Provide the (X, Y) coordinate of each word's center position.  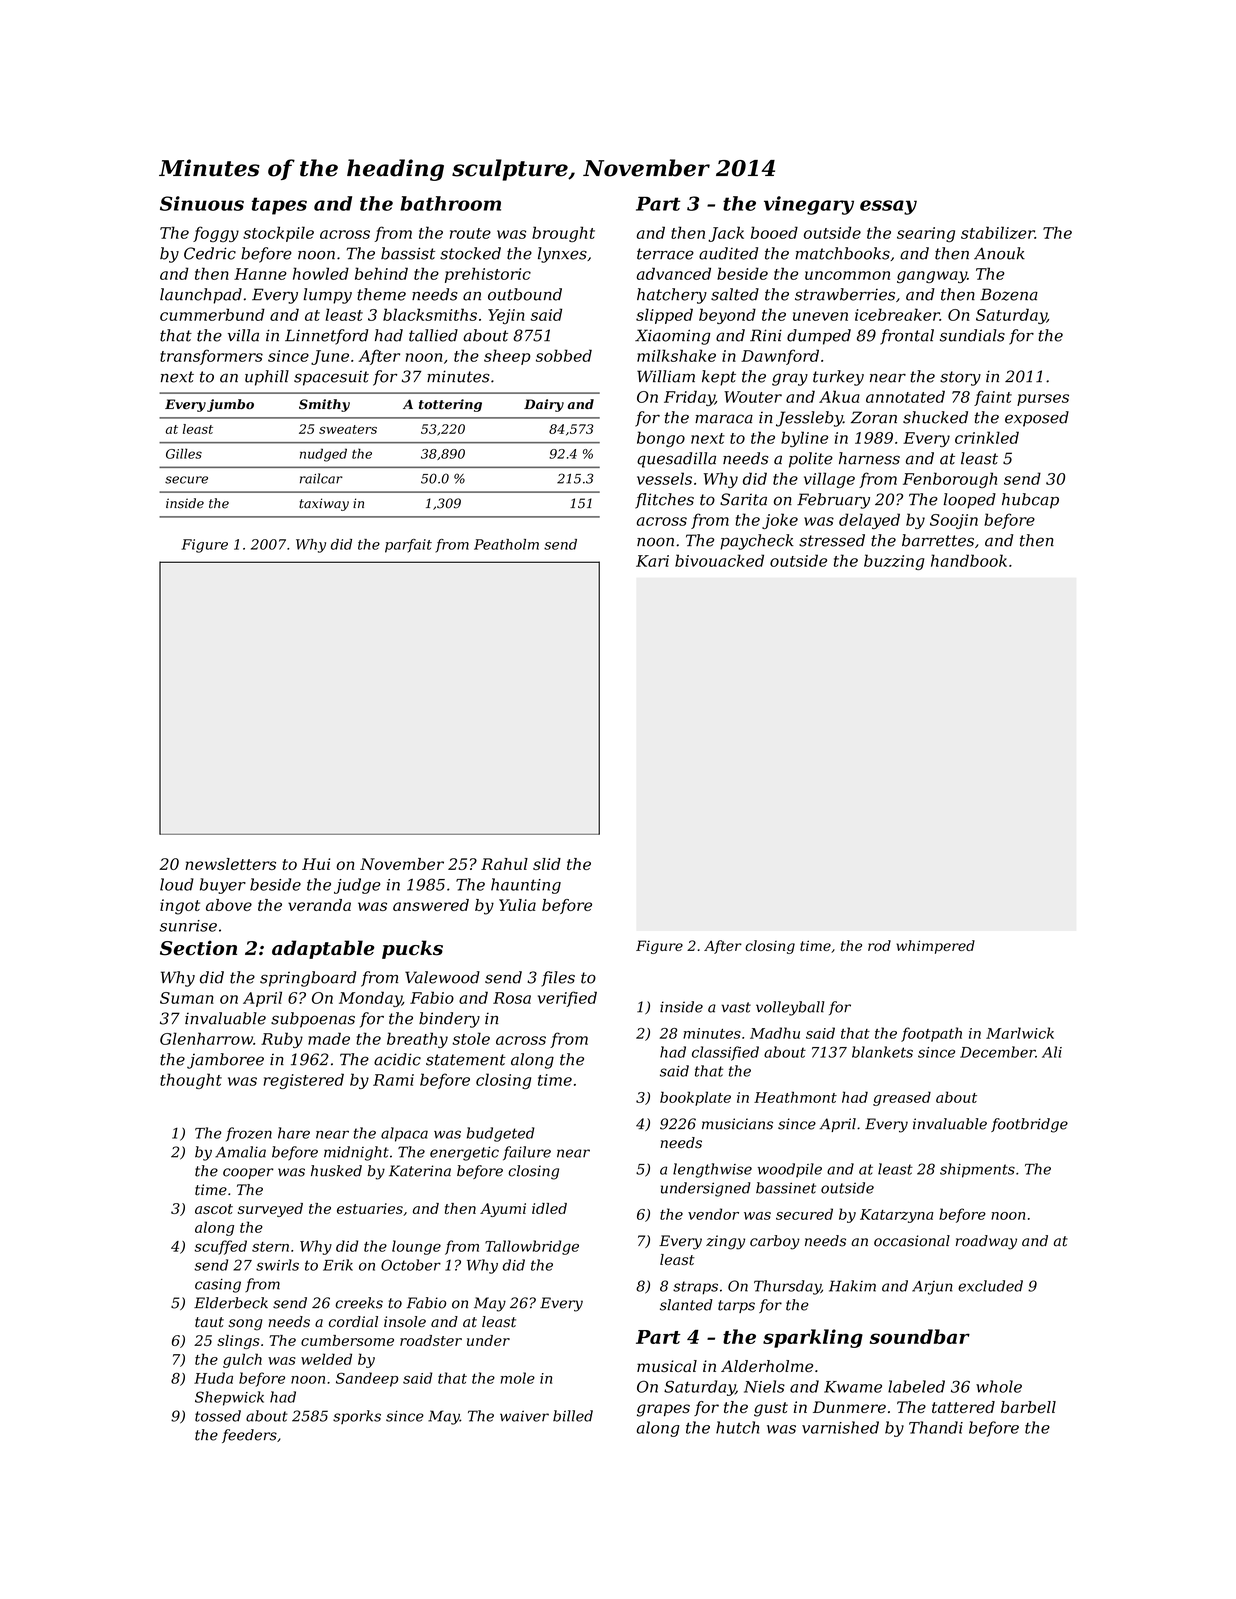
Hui (316, 864)
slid (547, 864)
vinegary (809, 205)
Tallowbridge (532, 1247)
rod (879, 945)
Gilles (184, 453)
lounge (416, 1247)
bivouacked (719, 560)
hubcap (1030, 501)
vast (736, 1007)
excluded (990, 1286)
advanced (674, 273)
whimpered (935, 947)
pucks (412, 949)
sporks (357, 1417)
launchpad (201, 296)
